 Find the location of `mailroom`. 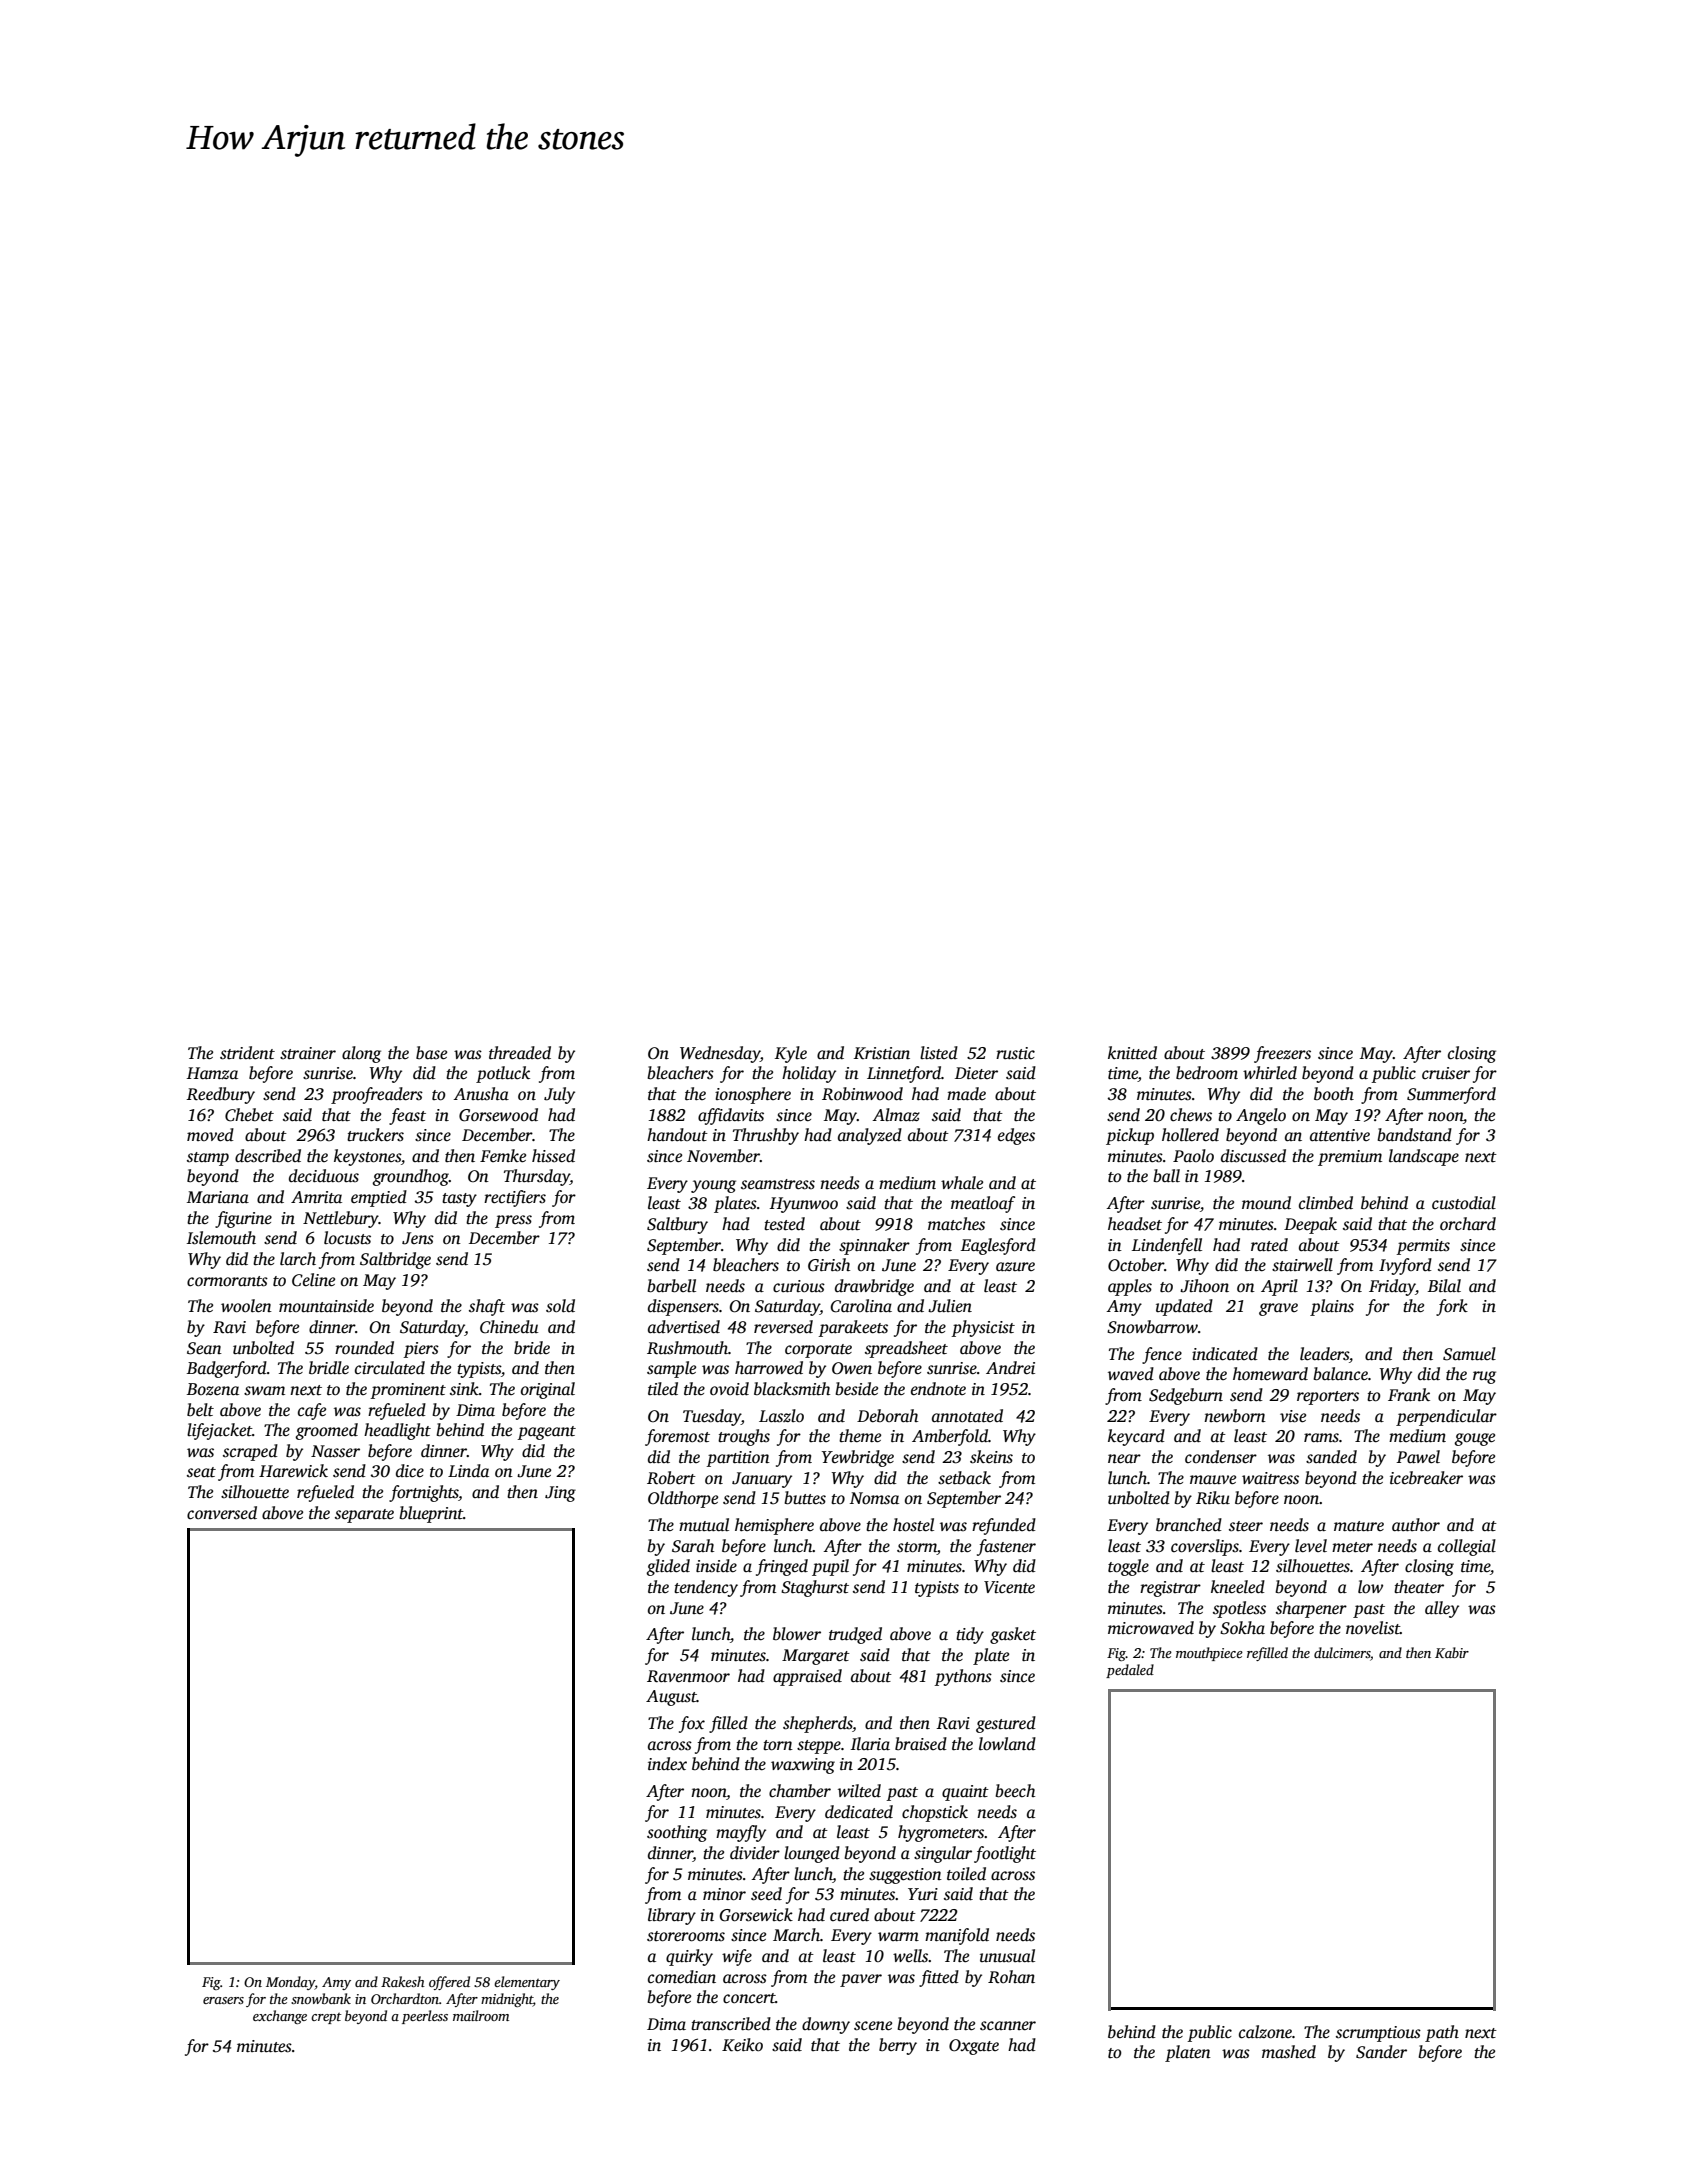

mailroom is located at coordinates (481, 2015).
